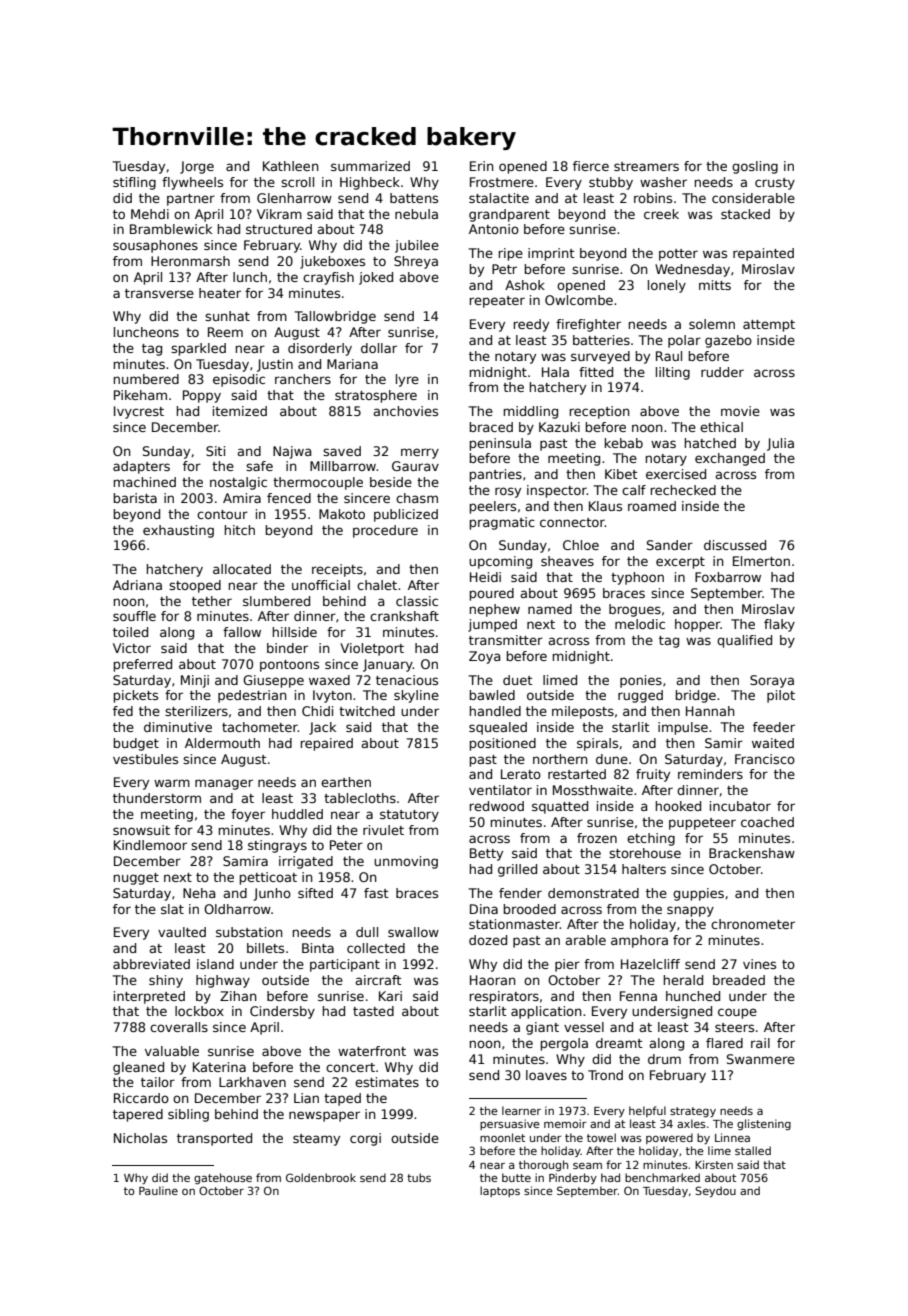 This document has height=1316, width=908. Describe the element at coordinates (223, 1178) in the document. I see `gatehouse` at that location.
